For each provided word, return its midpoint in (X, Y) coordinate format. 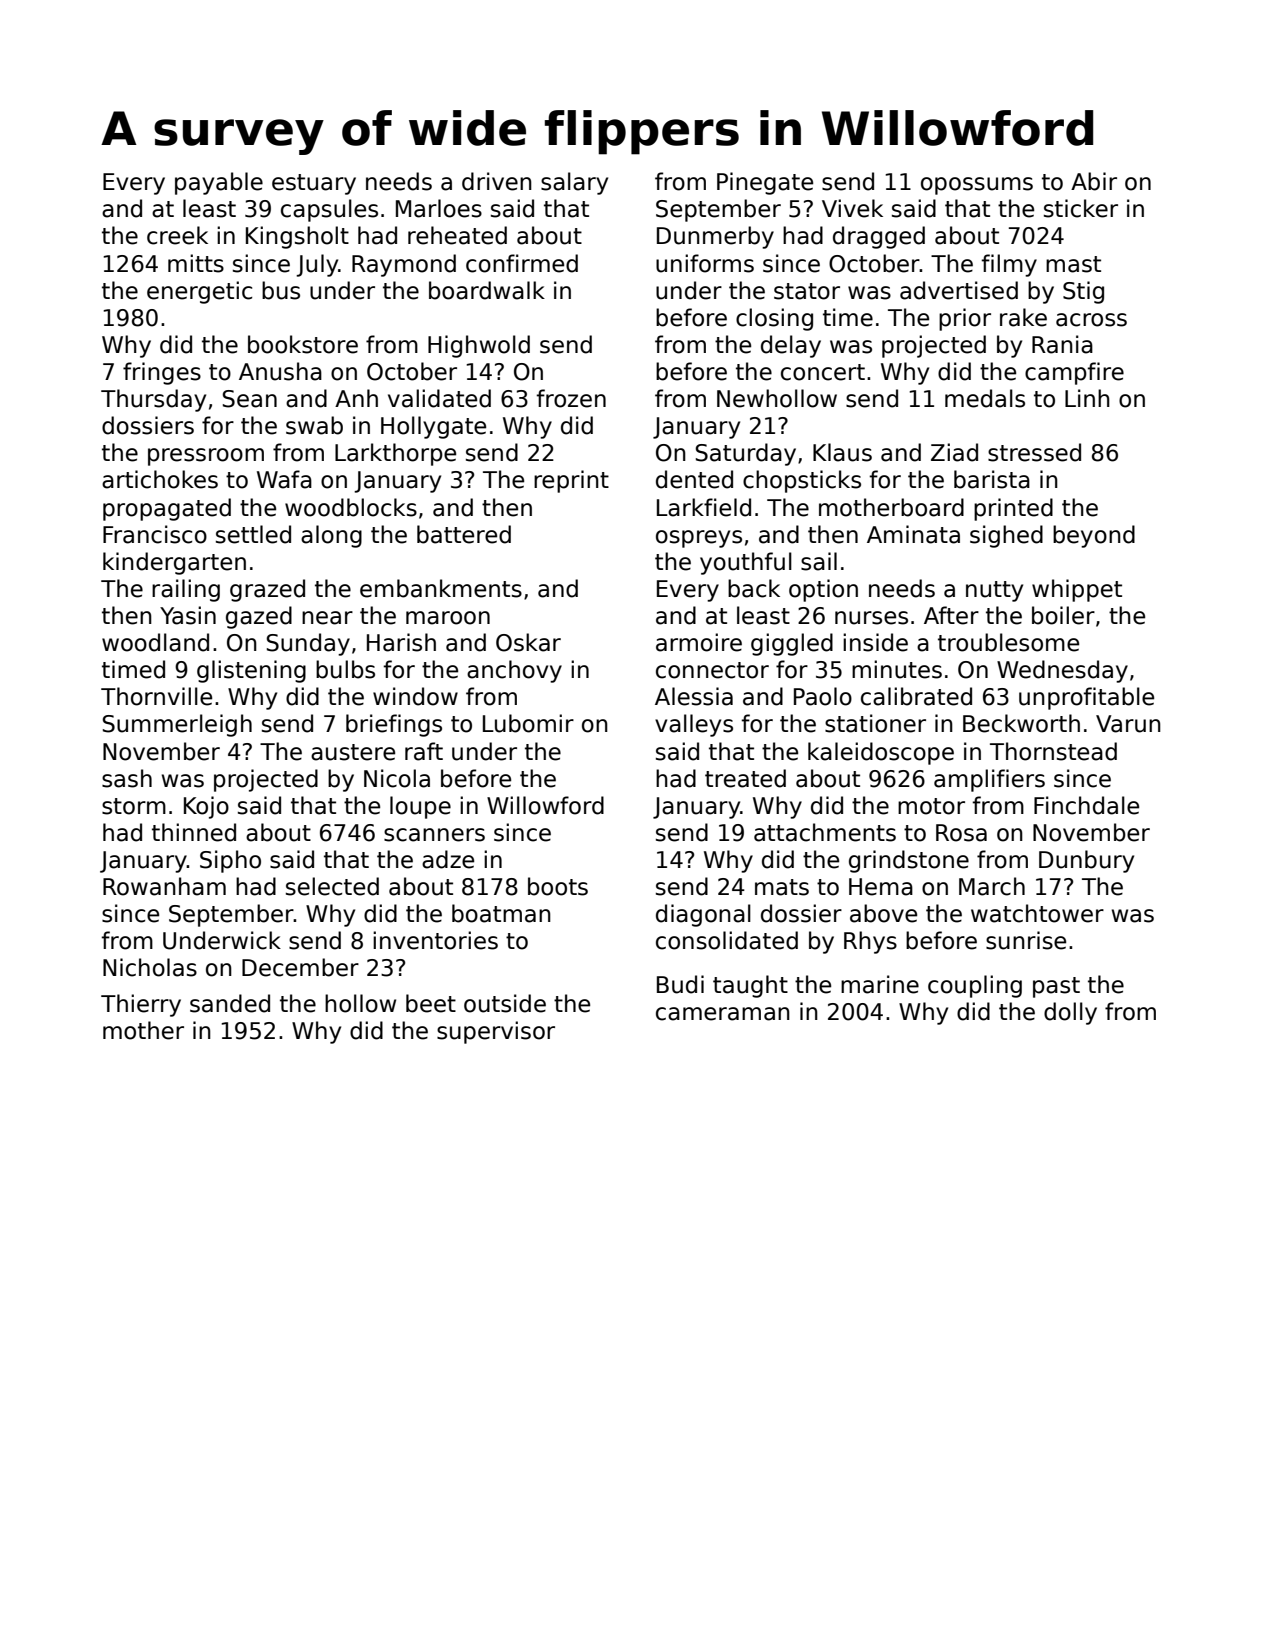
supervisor (496, 1032)
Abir (1094, 181)
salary (574, 183)
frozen (571, 398)
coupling (975, 986)
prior (965, 319)
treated (745, 778)
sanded (230, 1003)
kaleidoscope (881, 753)
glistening (251, 671)
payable (219, 183)
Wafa (284, 479)
